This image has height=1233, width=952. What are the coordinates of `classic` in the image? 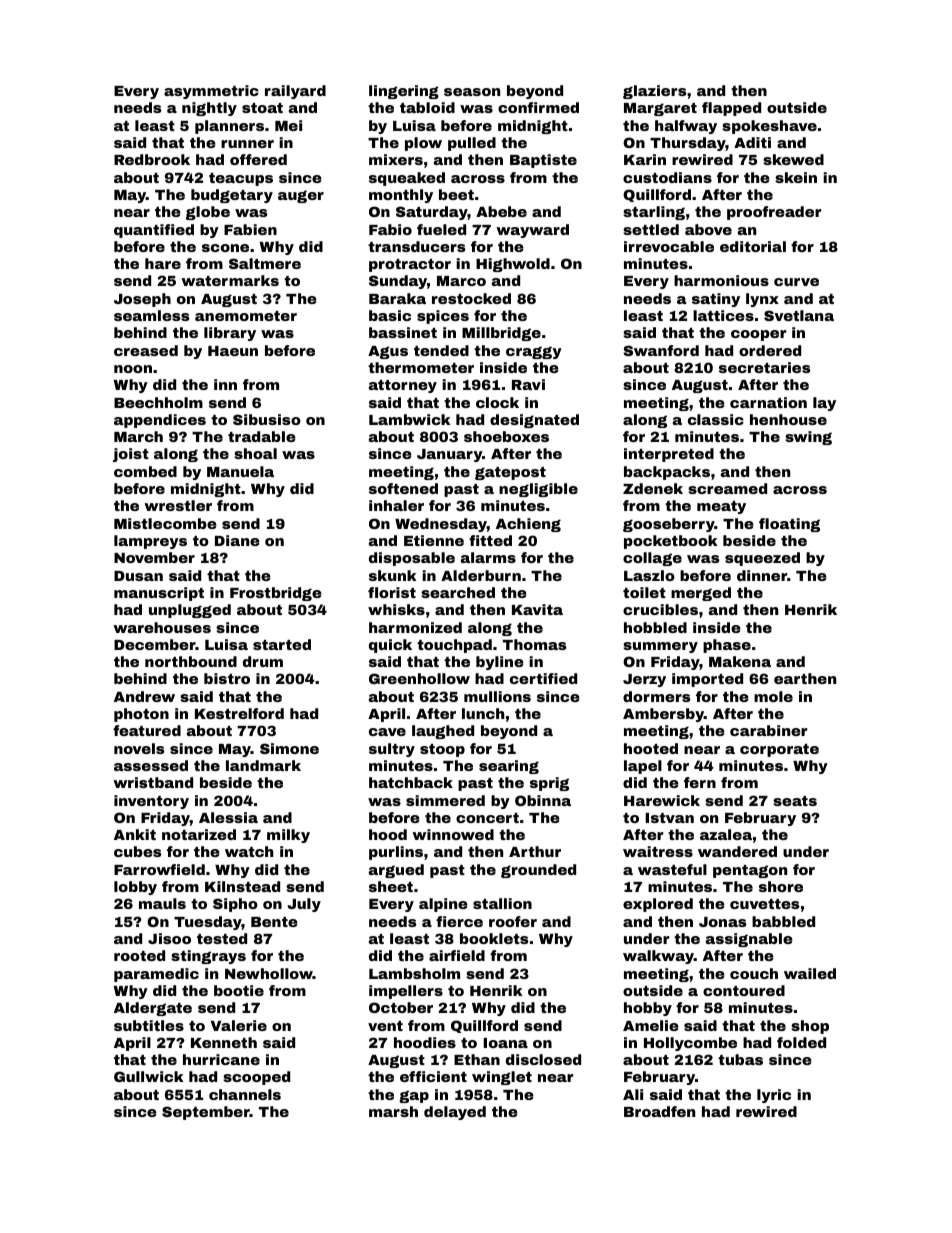 It's located at (716, 419).
